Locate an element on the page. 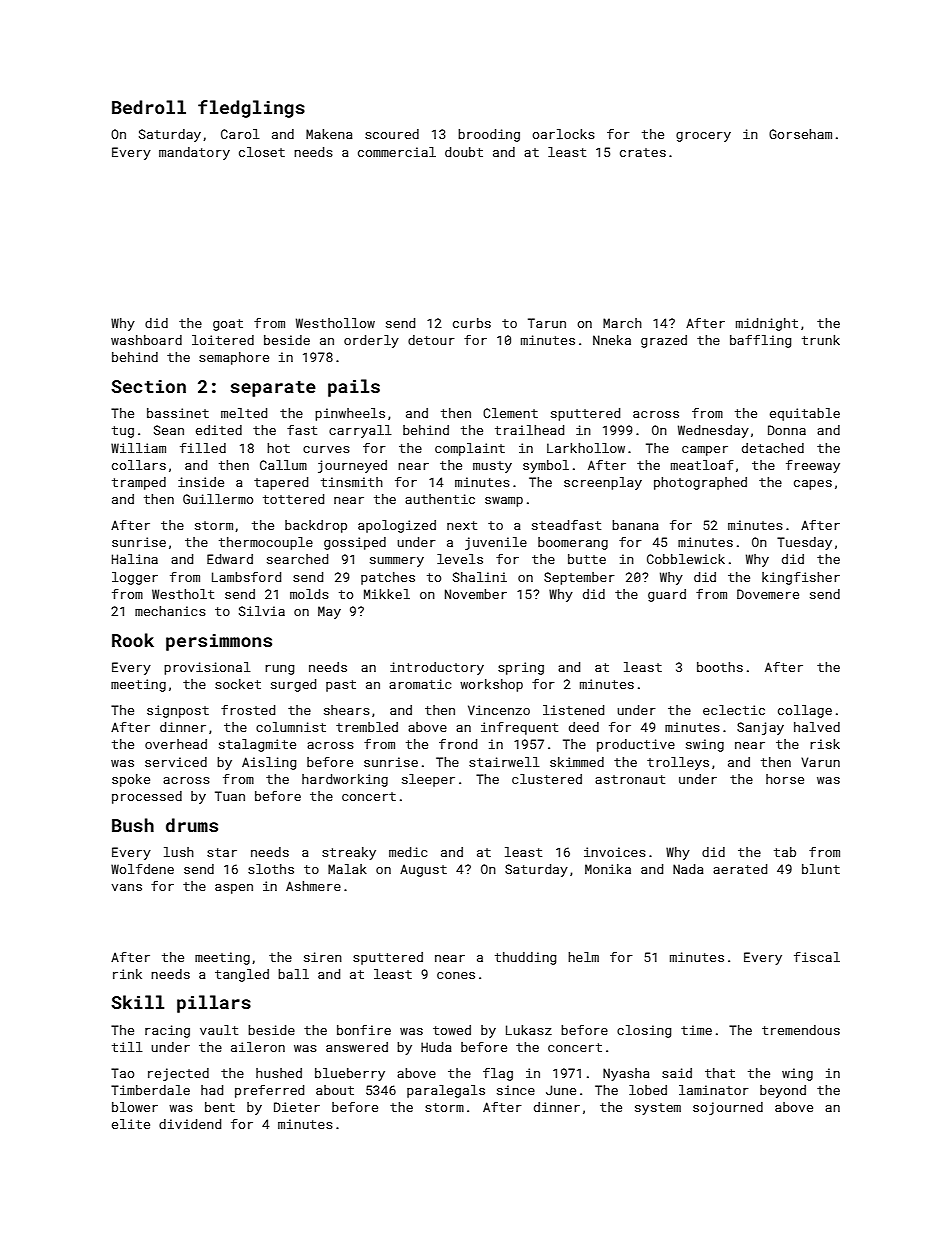  siren is located at coordinates (323, 957).
